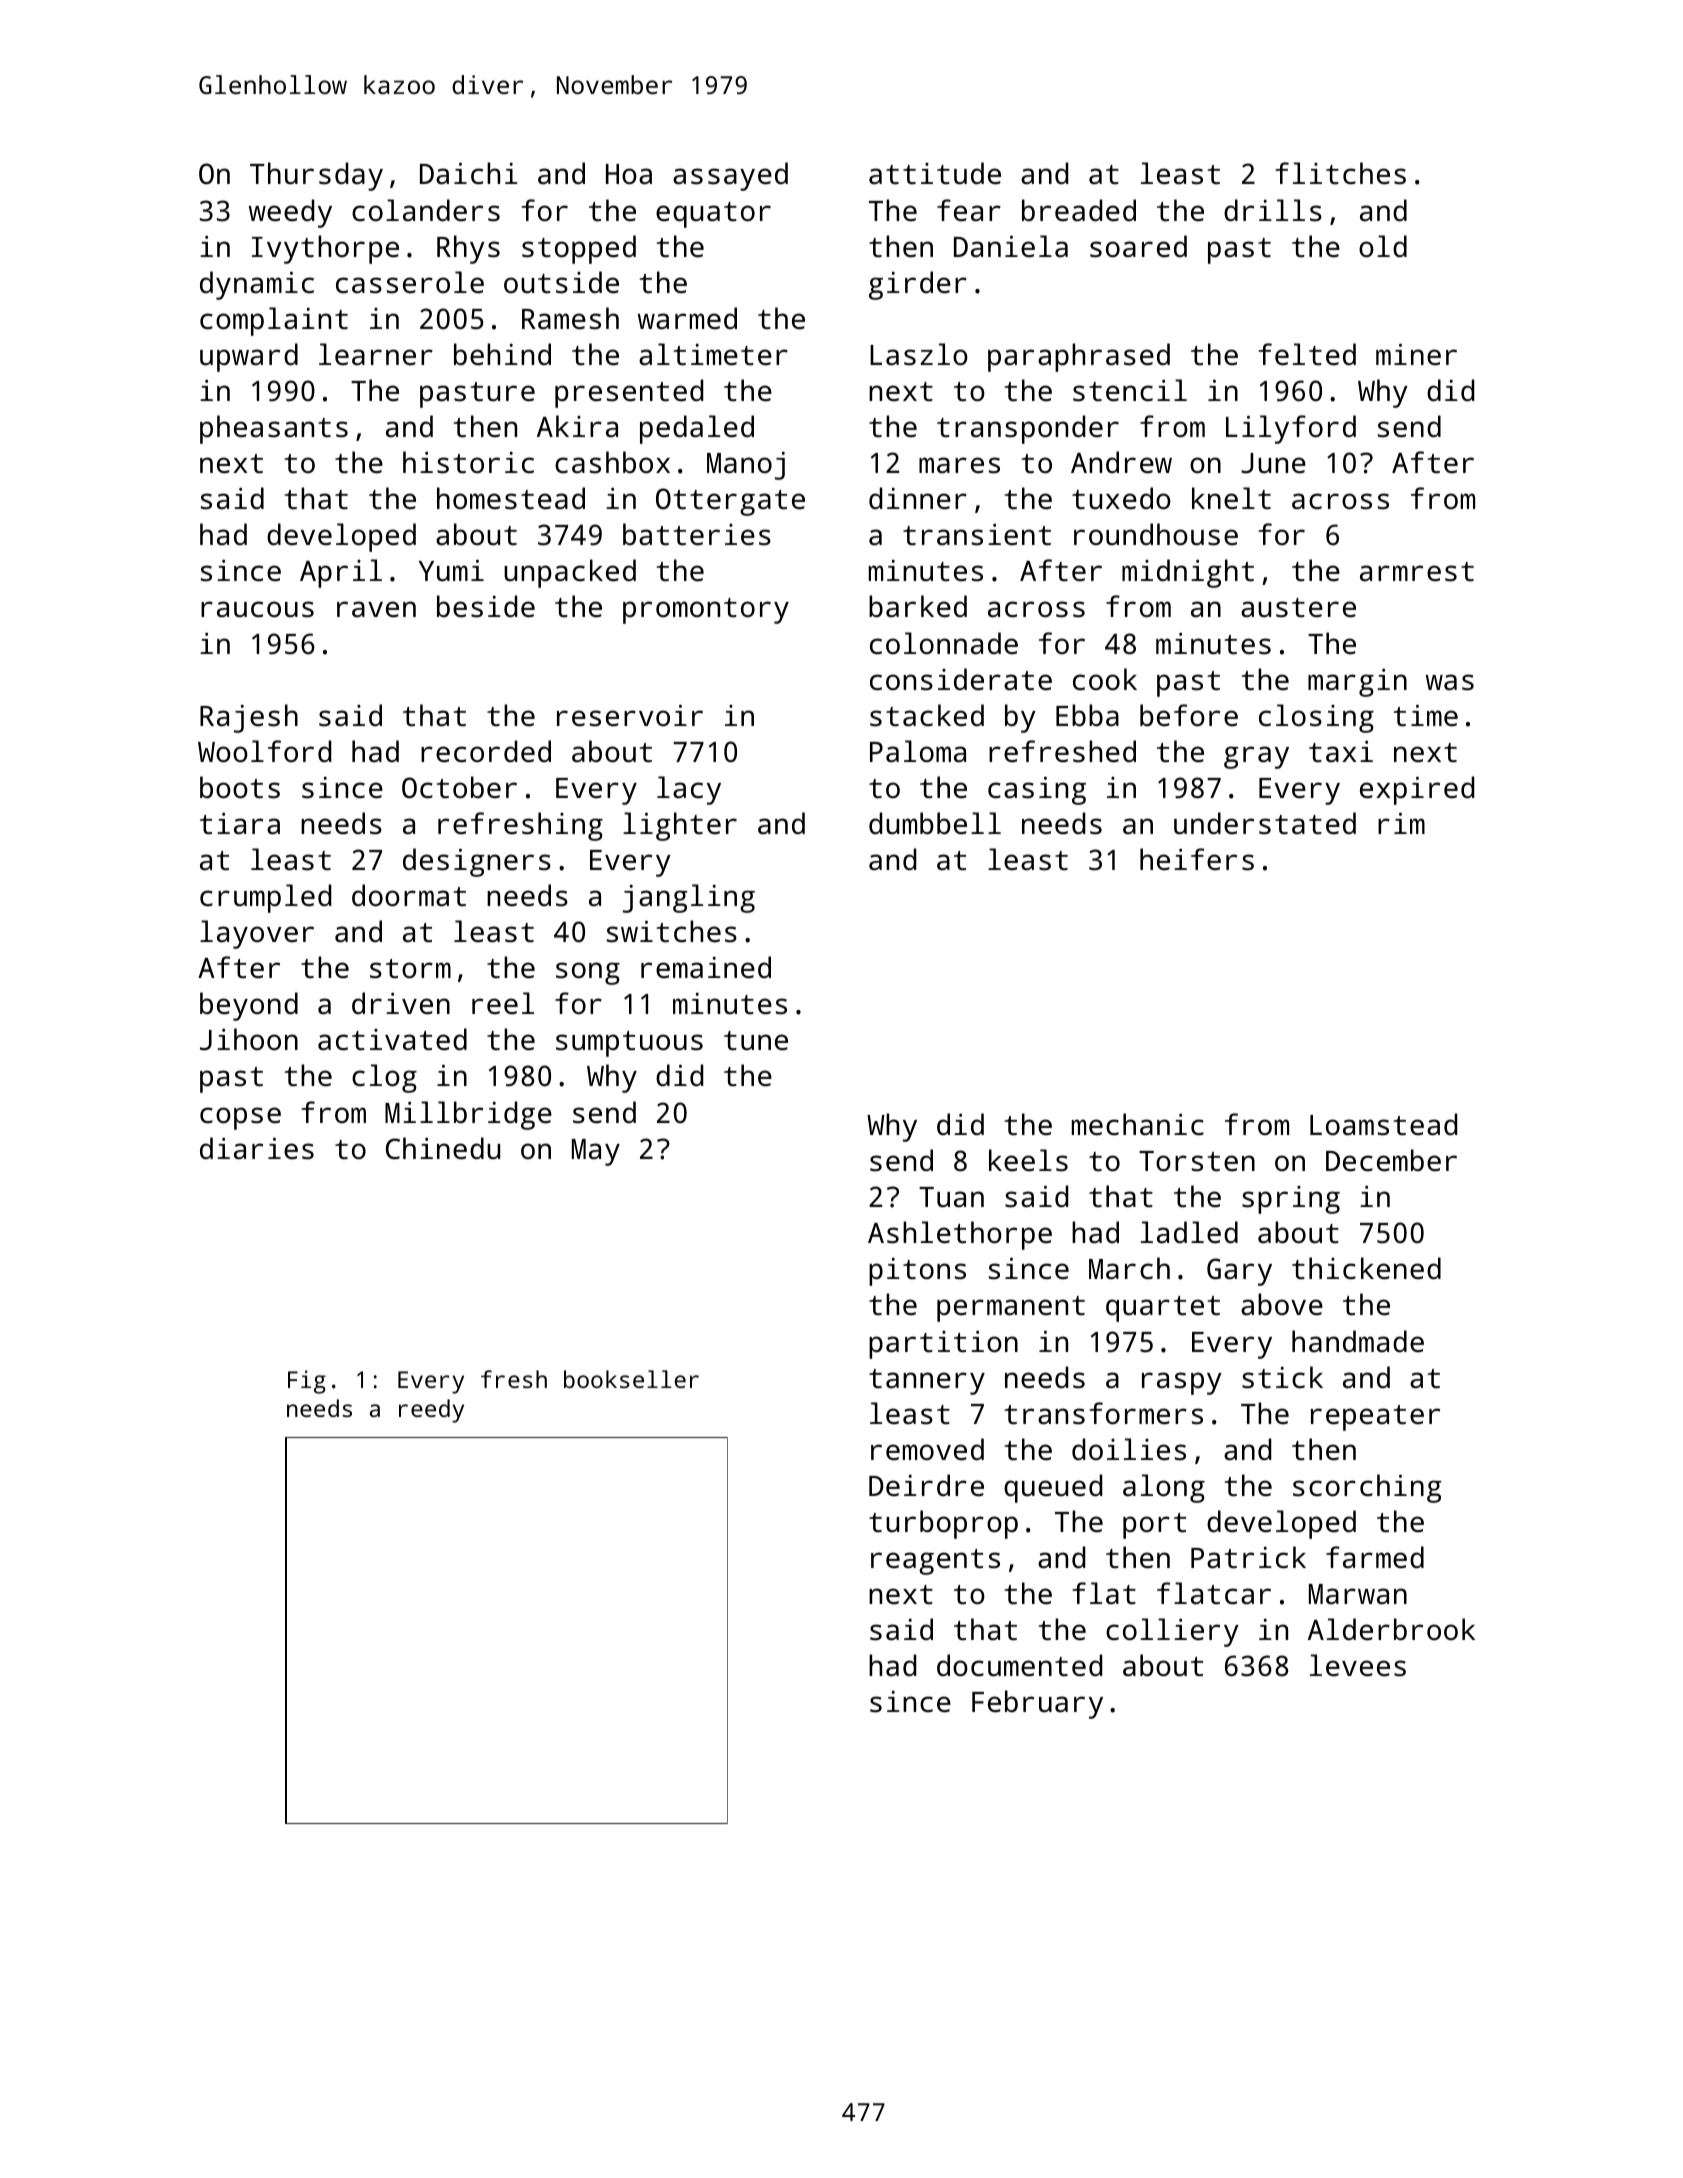 The image size is (1683, 2178). What do you see at coordinates (977, 534) in the document?
I see `transient` at bounding box center [977, 534].
